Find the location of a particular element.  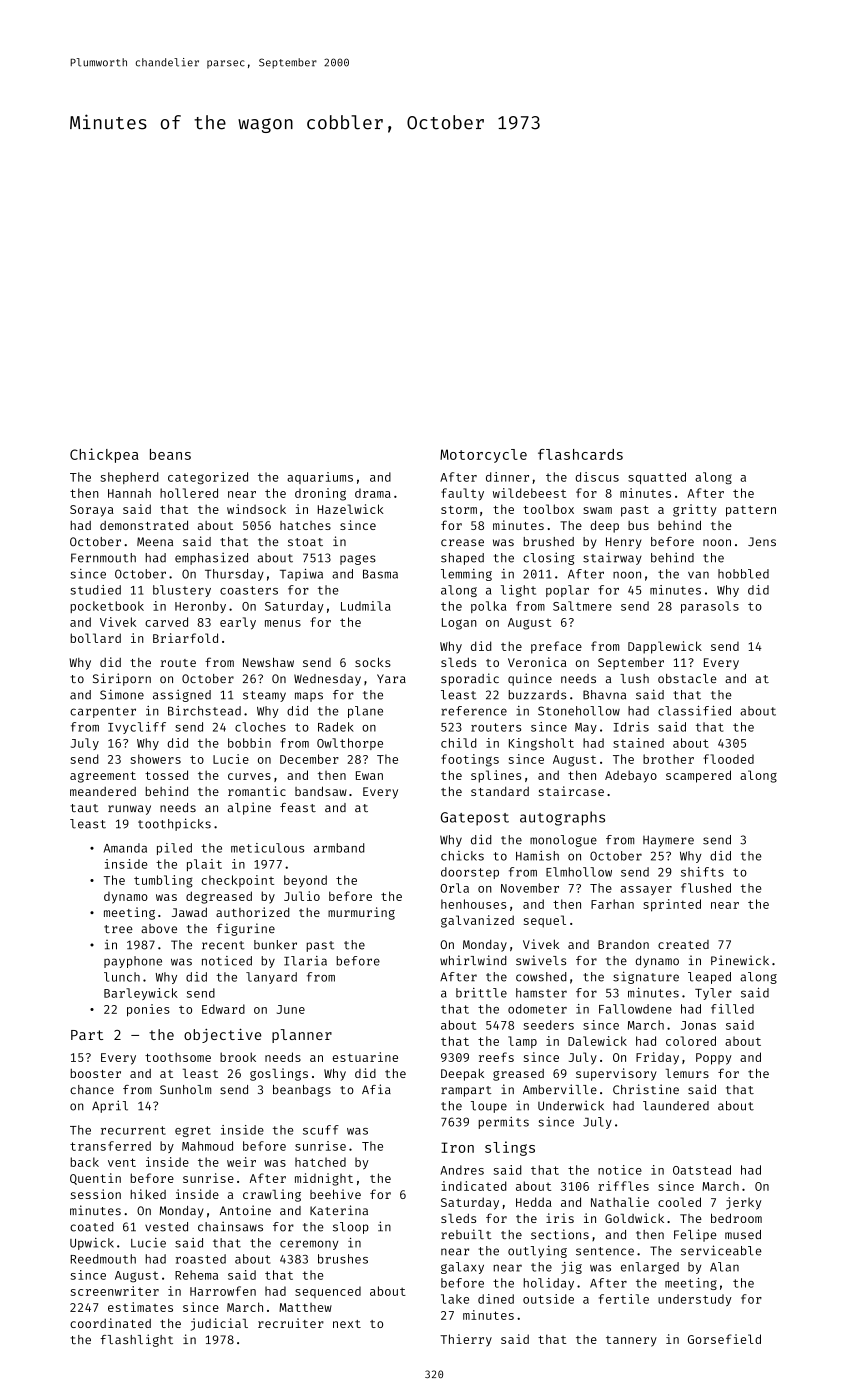

jerky is located at coordinates (743, 1203).
